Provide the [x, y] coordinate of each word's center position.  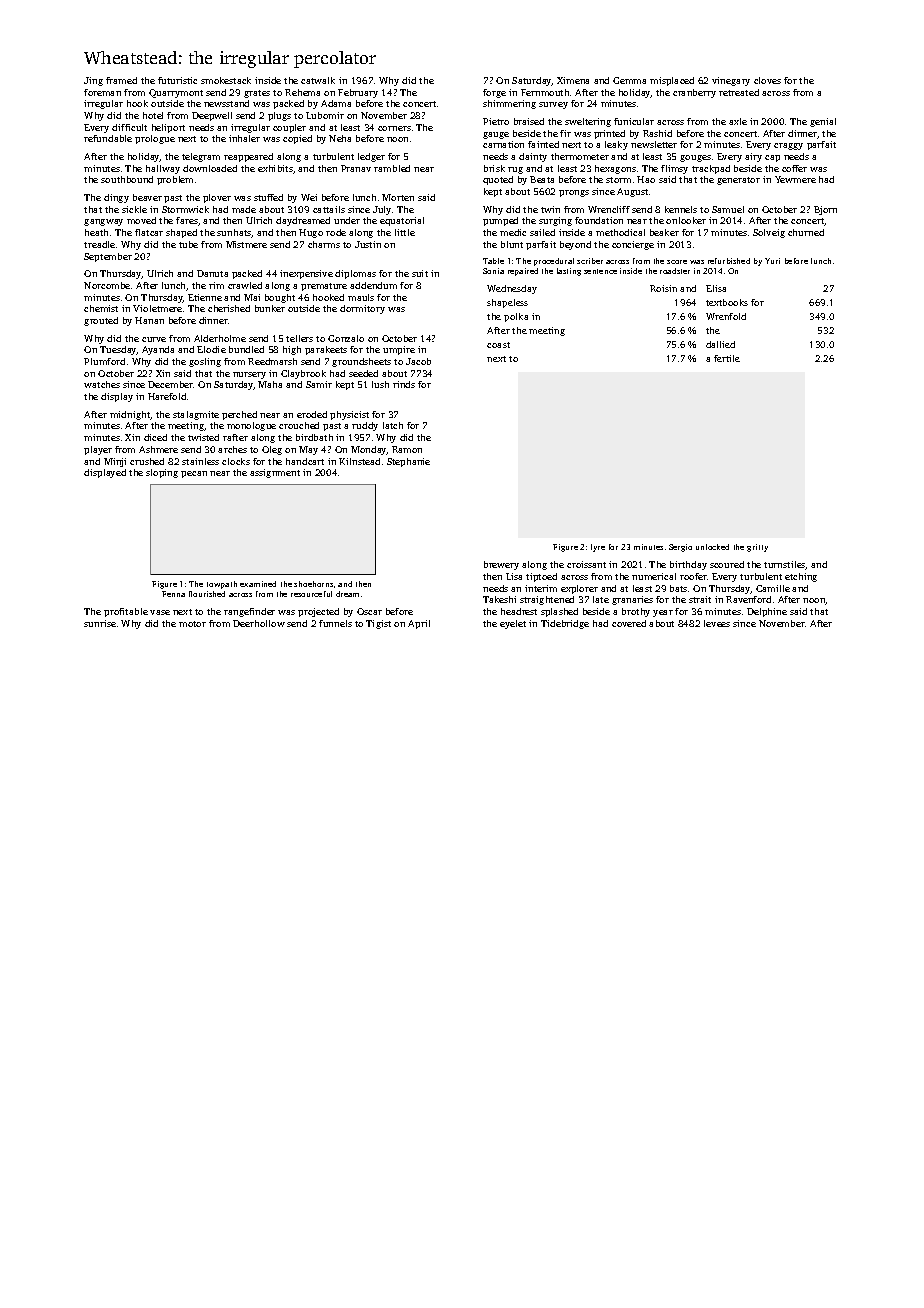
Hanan [149, 320]
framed [121, 80]
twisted [203, 437]
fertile [727, 358]
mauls [361, 297]
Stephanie [408, 462]
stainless [200, 461]
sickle [134, 209]
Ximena [573, 80]
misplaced [672, 81]
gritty [757, 548]
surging [555, 221]
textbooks [727, 302]
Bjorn [825, 210]
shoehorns [313, 584]
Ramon [407, 449]
